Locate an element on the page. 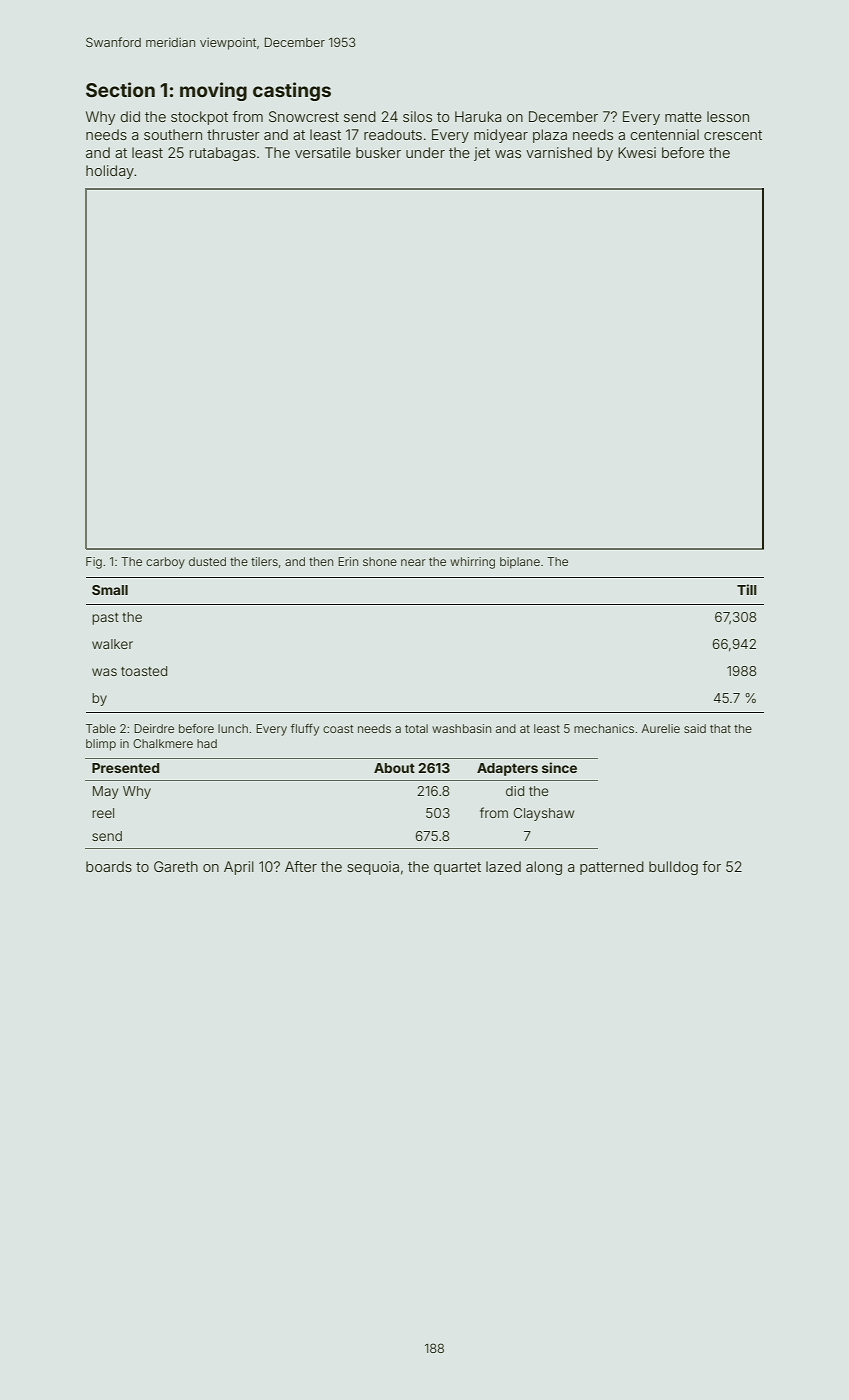  dusted is located at coordinates (207, 561).
